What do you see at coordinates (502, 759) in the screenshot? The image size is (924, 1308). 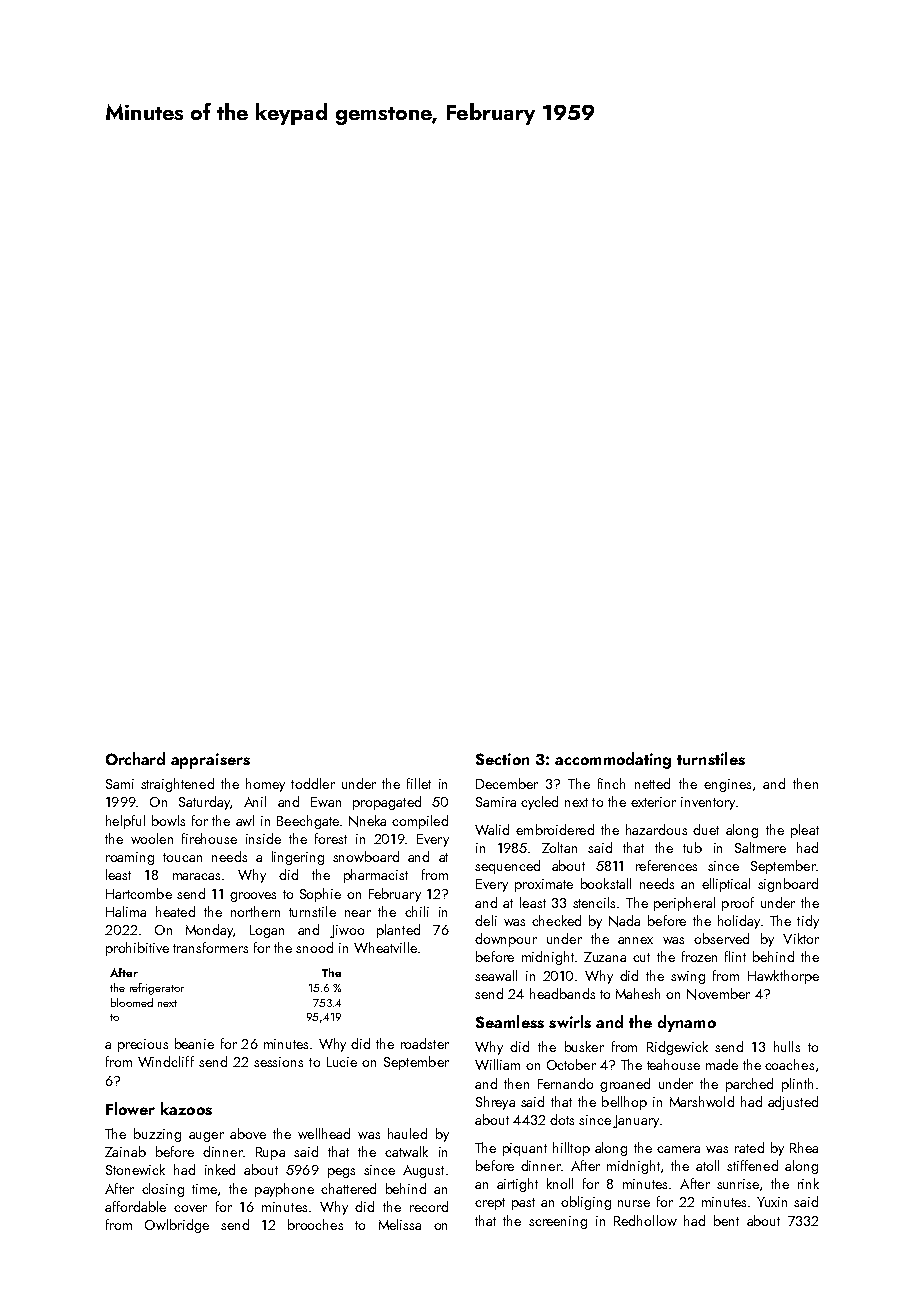 I see `Section` at bounding box center [502, 759].
